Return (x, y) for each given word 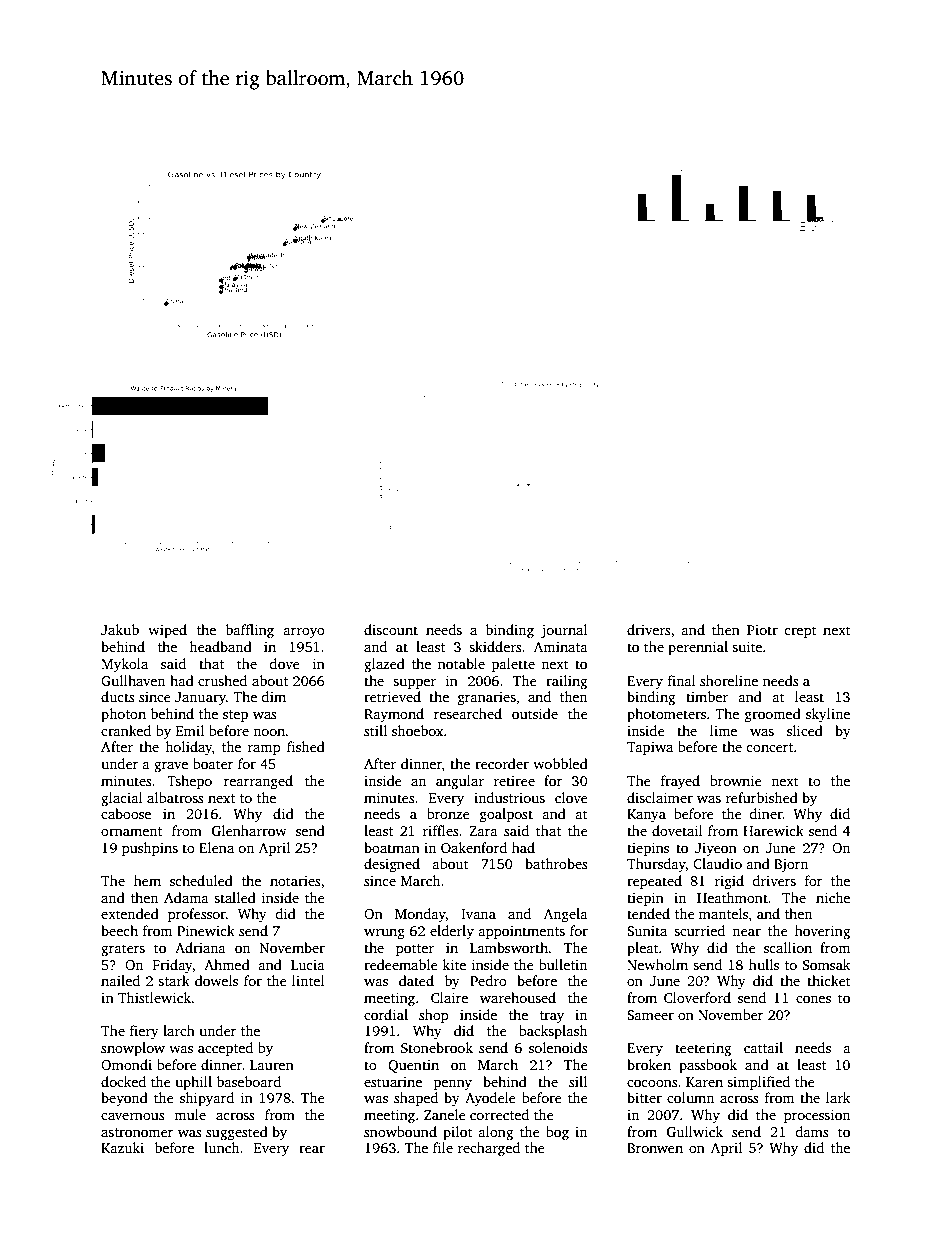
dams (812, 1131)
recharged (489, 1149)
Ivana (478, 914)
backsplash (553, 1032)
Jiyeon (716, 849)
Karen (704, 1082)
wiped (167, 631)
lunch (221, 1147)
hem (147, 880)
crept (800, 632)
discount (391, 629)
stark (174, 980)
